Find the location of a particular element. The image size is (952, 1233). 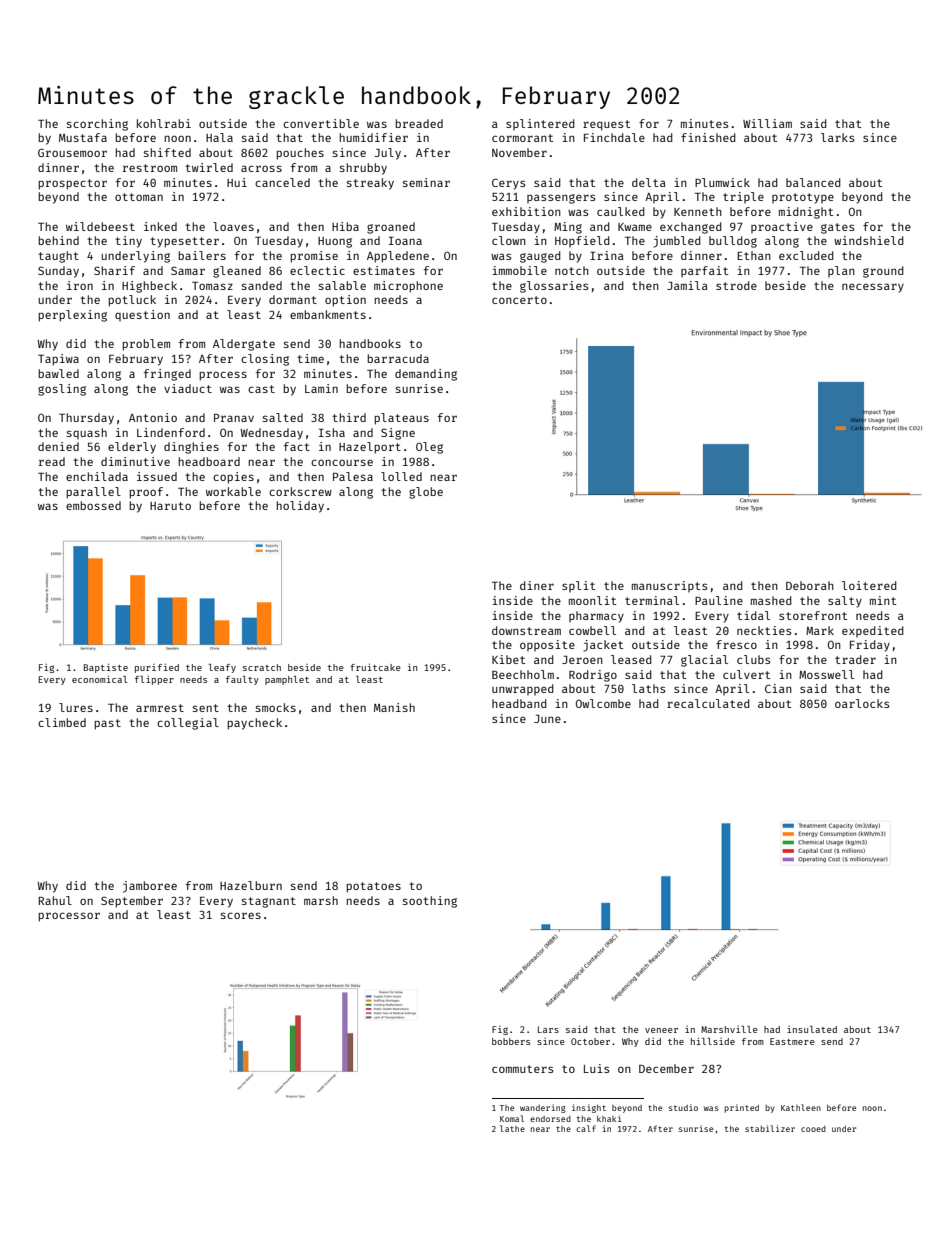

loitered is located at coordinates (869, 585).
